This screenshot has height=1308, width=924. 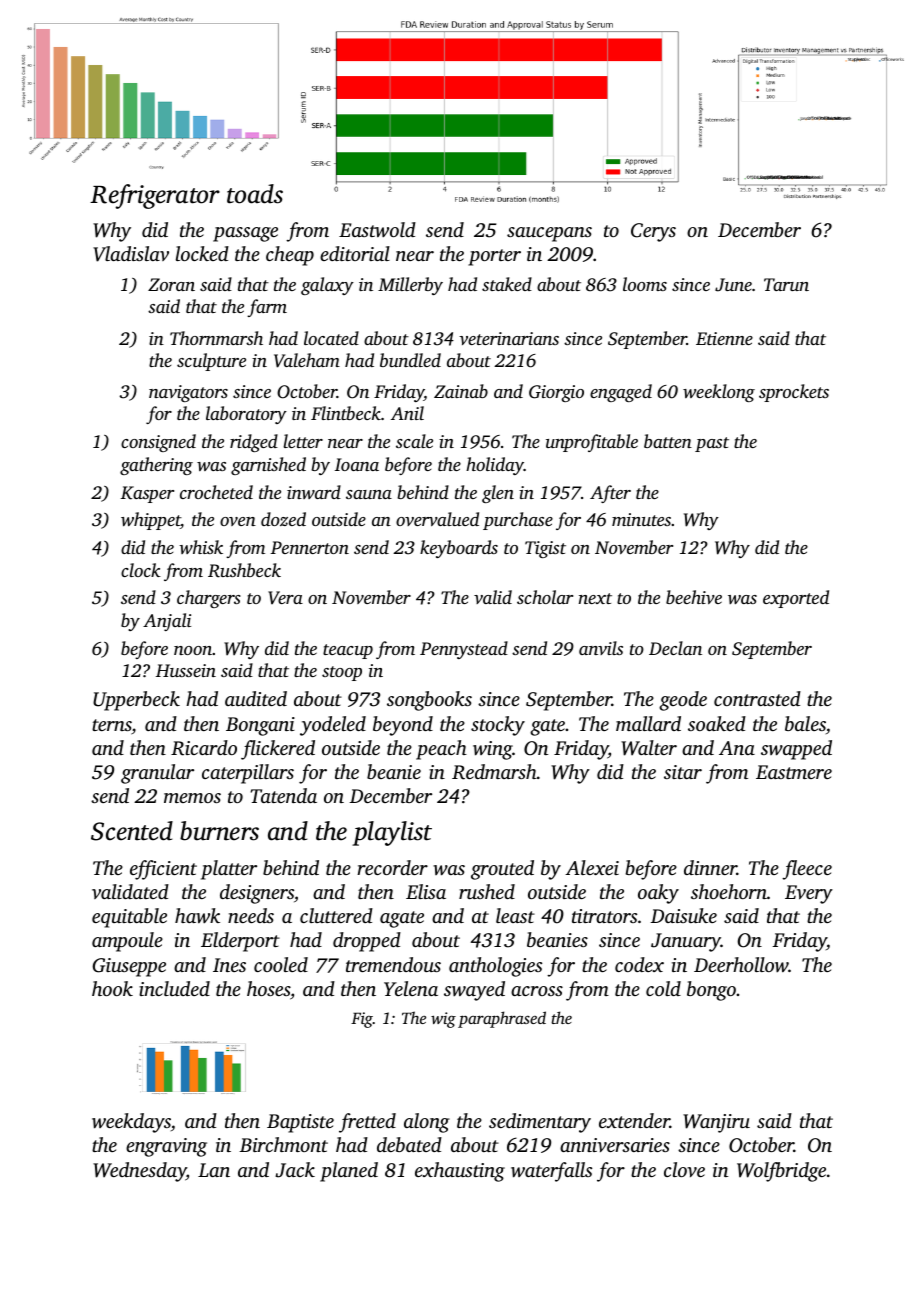 I want to click on saucepans, so click(x=549, y=234).
